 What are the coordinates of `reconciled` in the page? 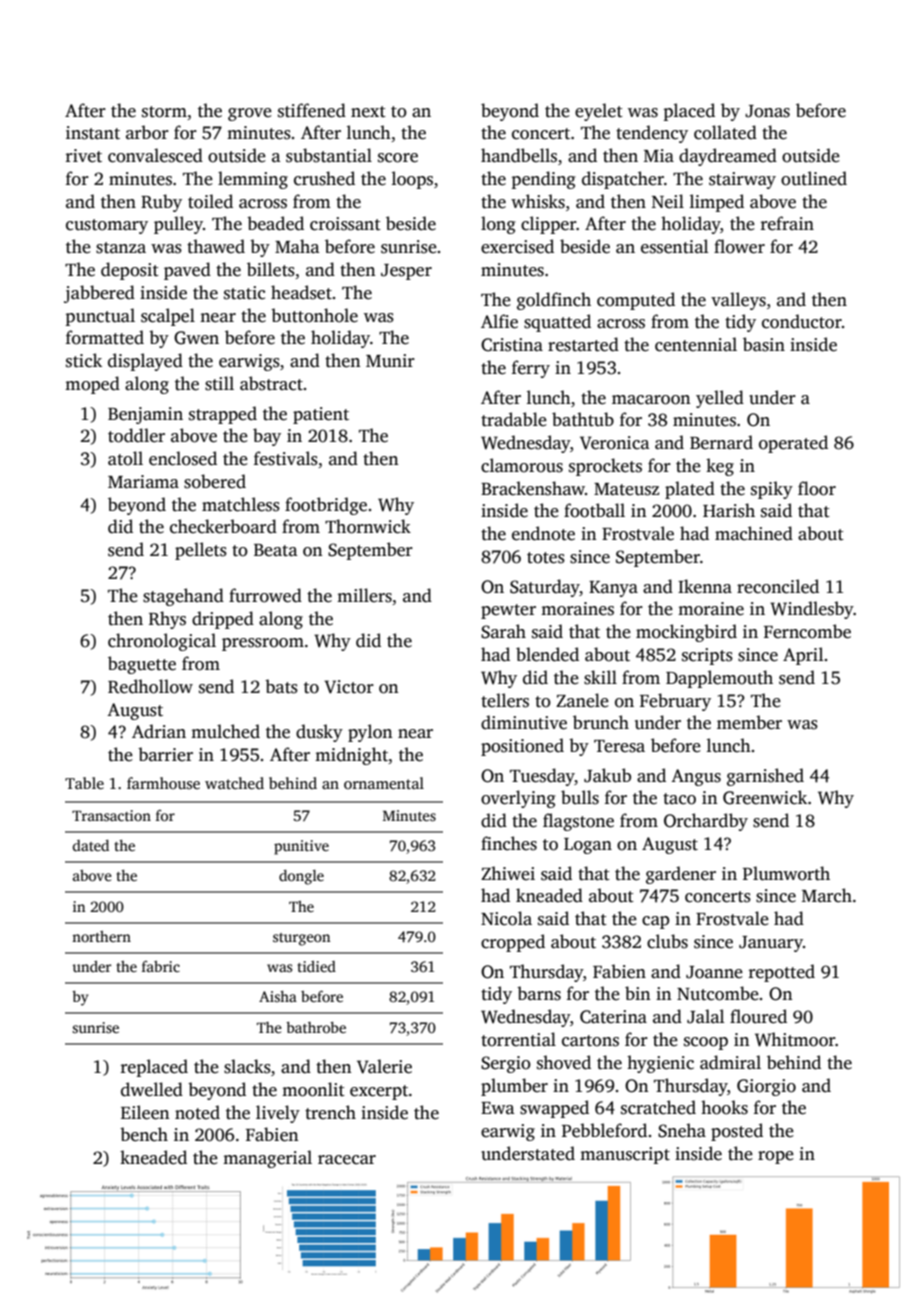 It's located at (778, 586).
